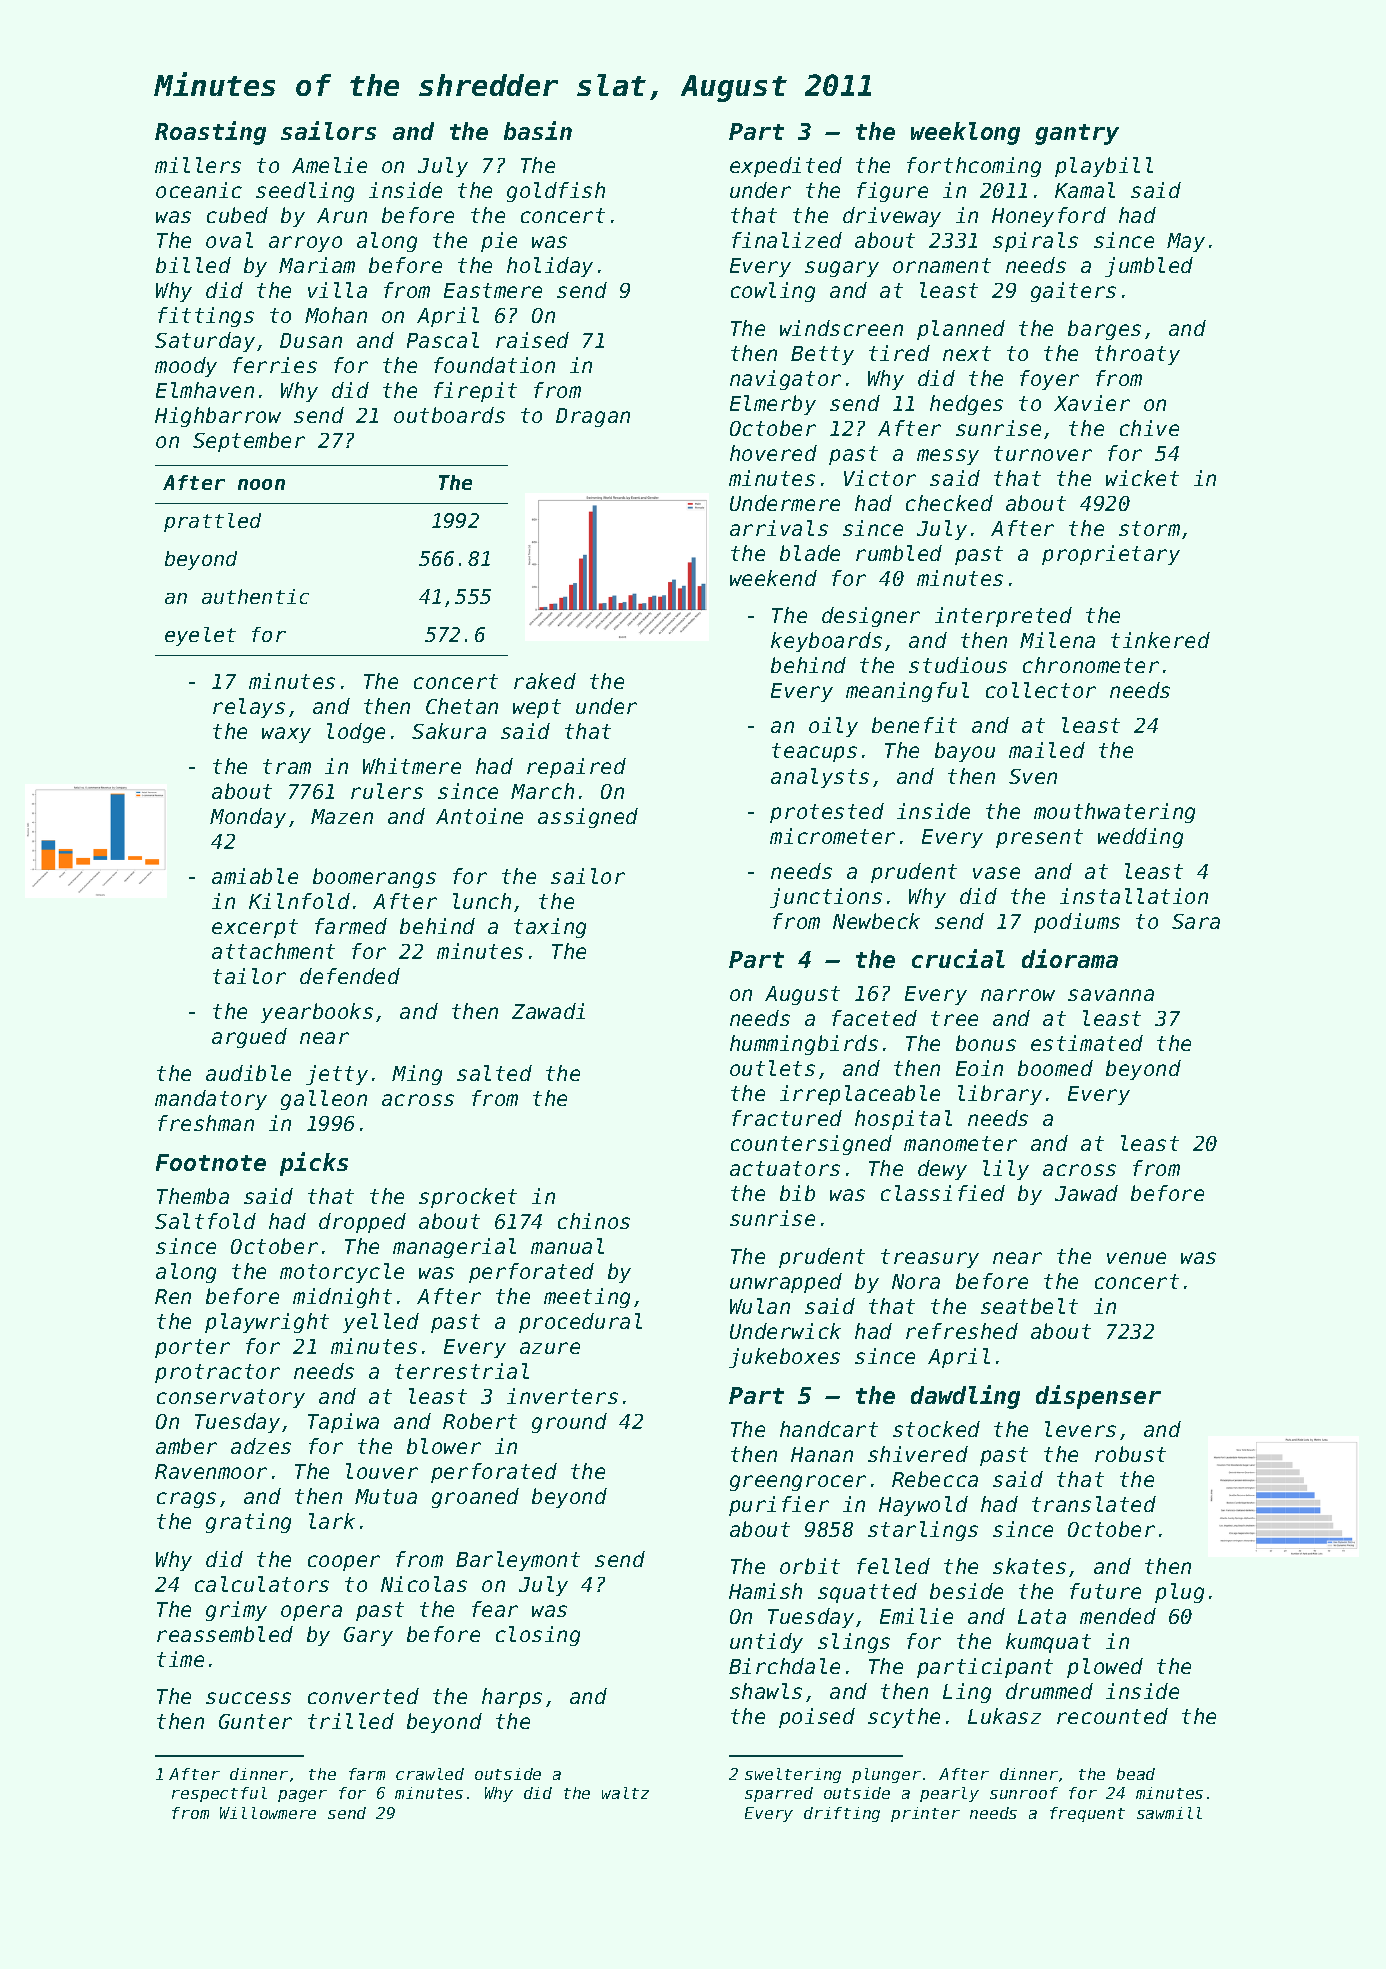  What do you see at coordinates (948, 457) in the screenshot?
I see `messy` at bounding box center [948, 457].
